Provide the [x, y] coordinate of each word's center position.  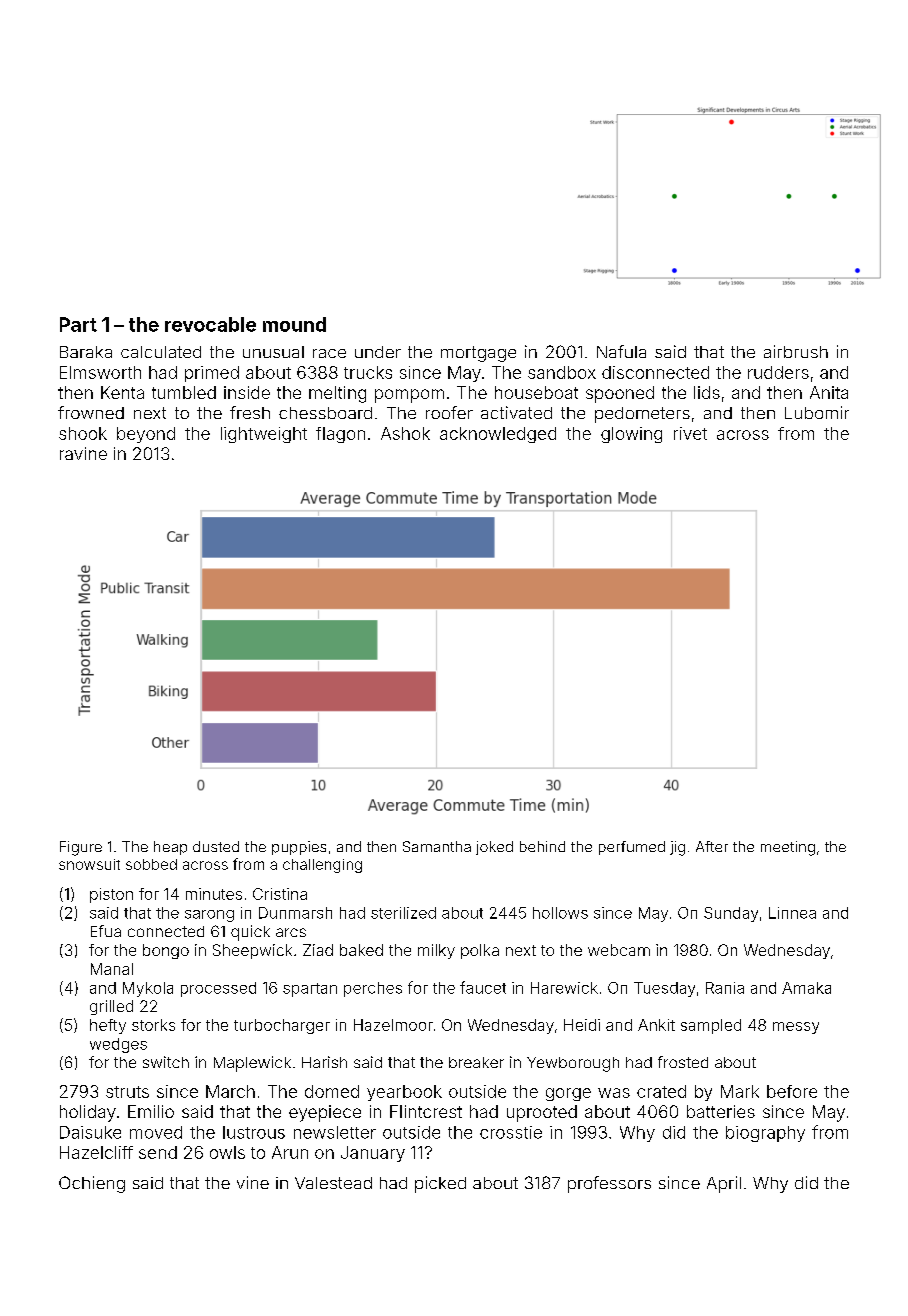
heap [170, 848]
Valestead [333, 1183]
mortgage [478, 354]
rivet [690, 433]
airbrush [796, 351]
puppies [299, 848]
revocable [210, 324]
